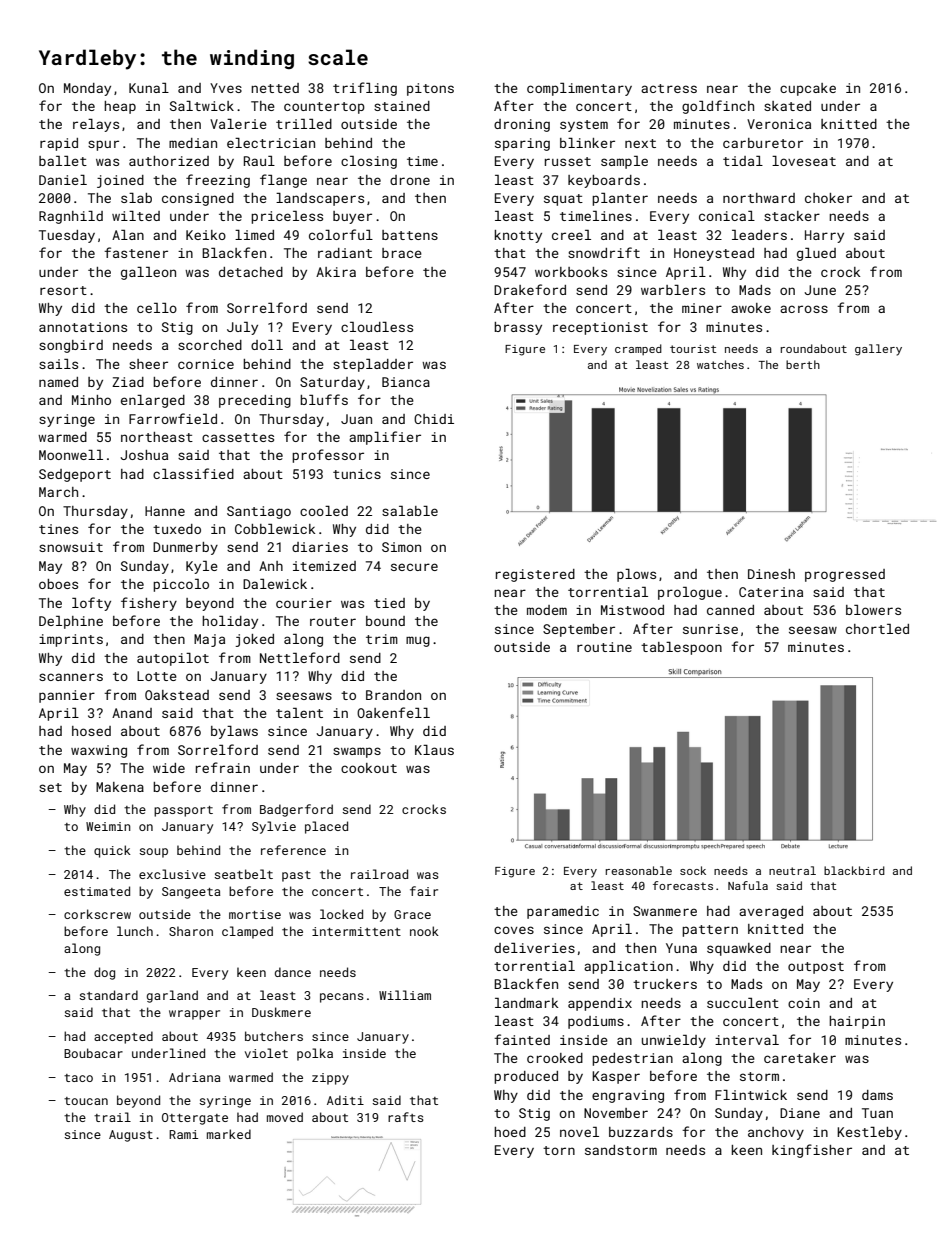 This image has height=1233, width=952. What do you see at coordinates (845, 575) in the image?
I see `progressed` at bounding box center [845, 575].
